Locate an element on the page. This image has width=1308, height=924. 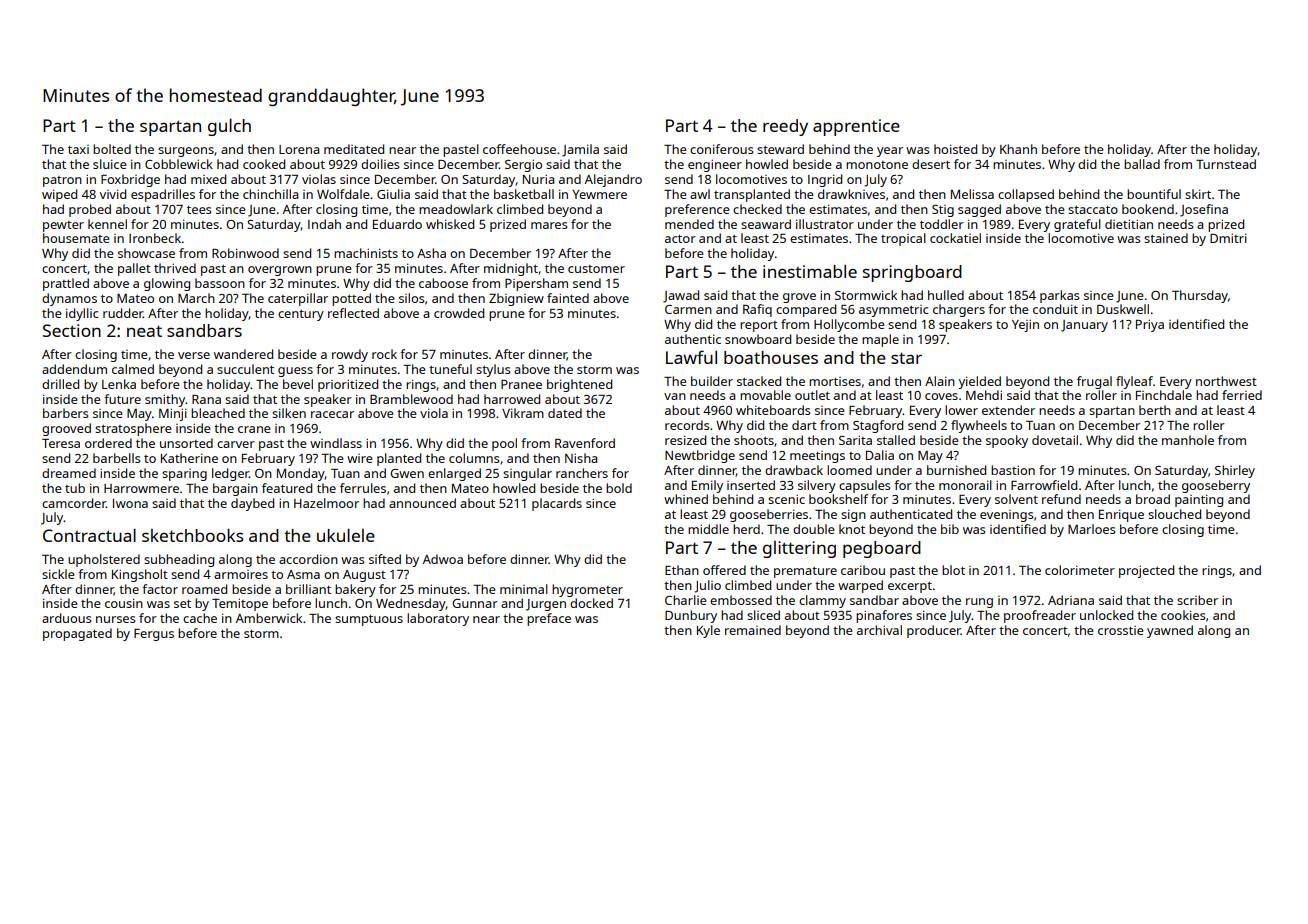
Shirley is located at coordinates (1235, 471).
